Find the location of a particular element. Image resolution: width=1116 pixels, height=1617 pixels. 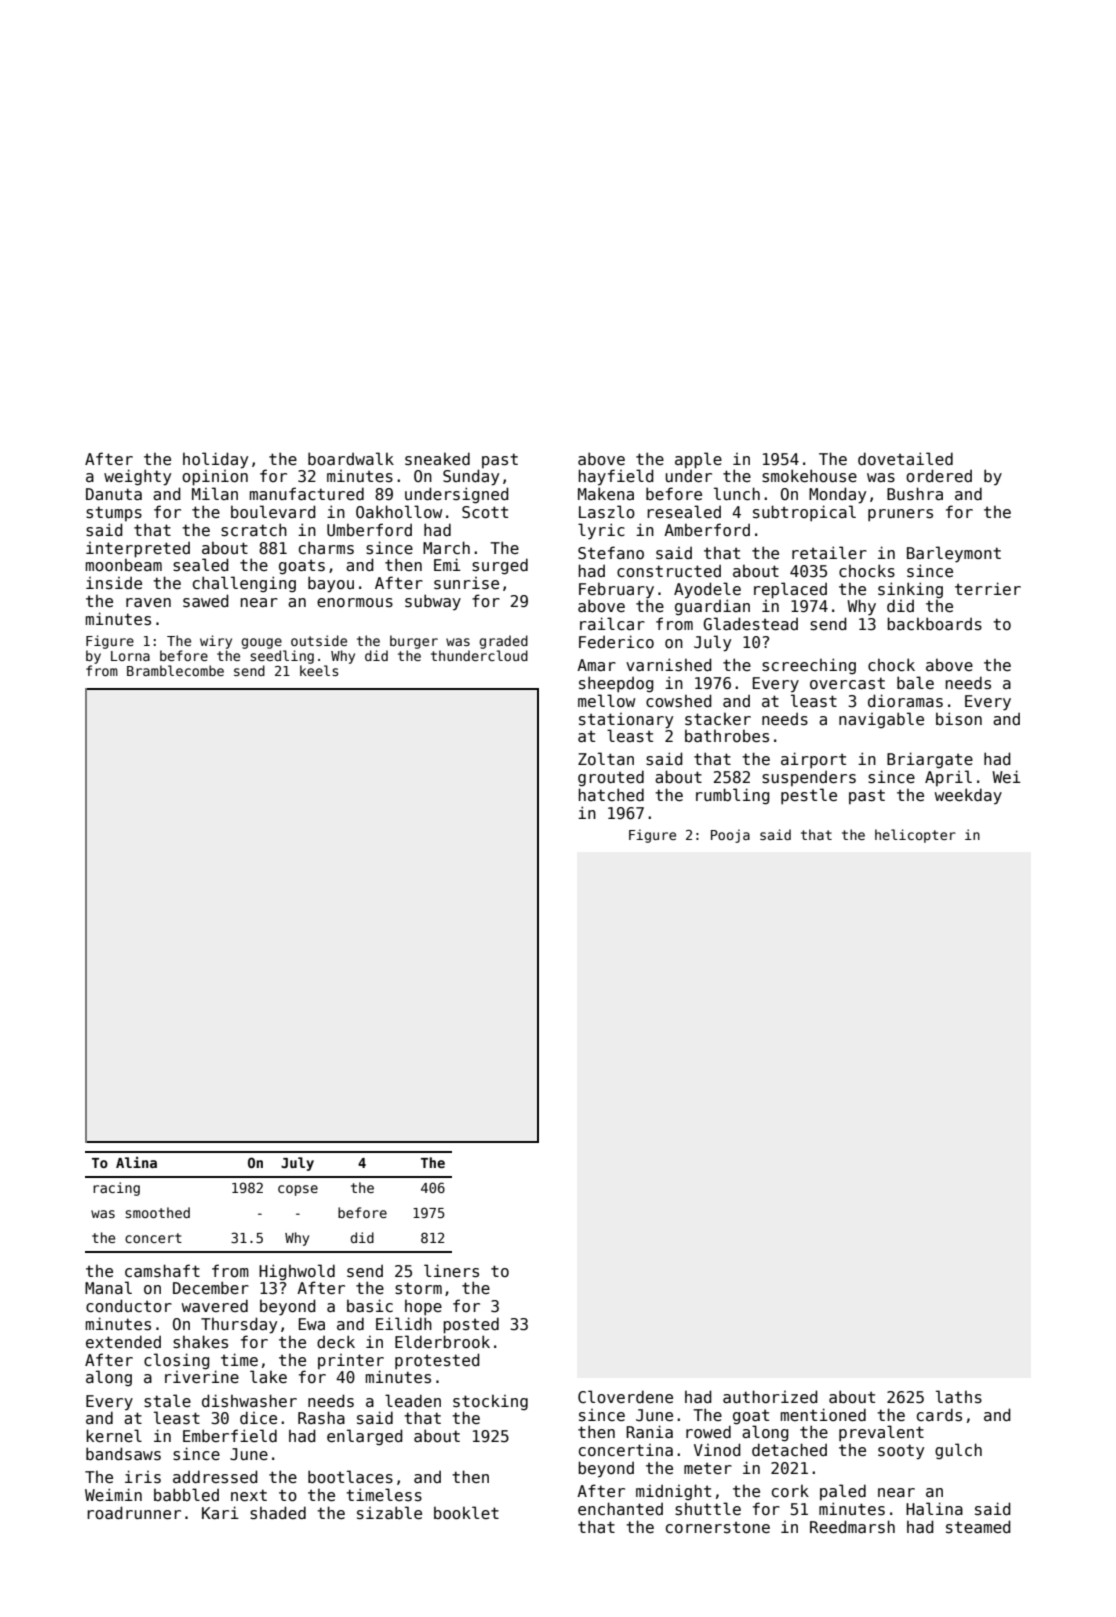

extended is located at coordinates (123, 1341).
